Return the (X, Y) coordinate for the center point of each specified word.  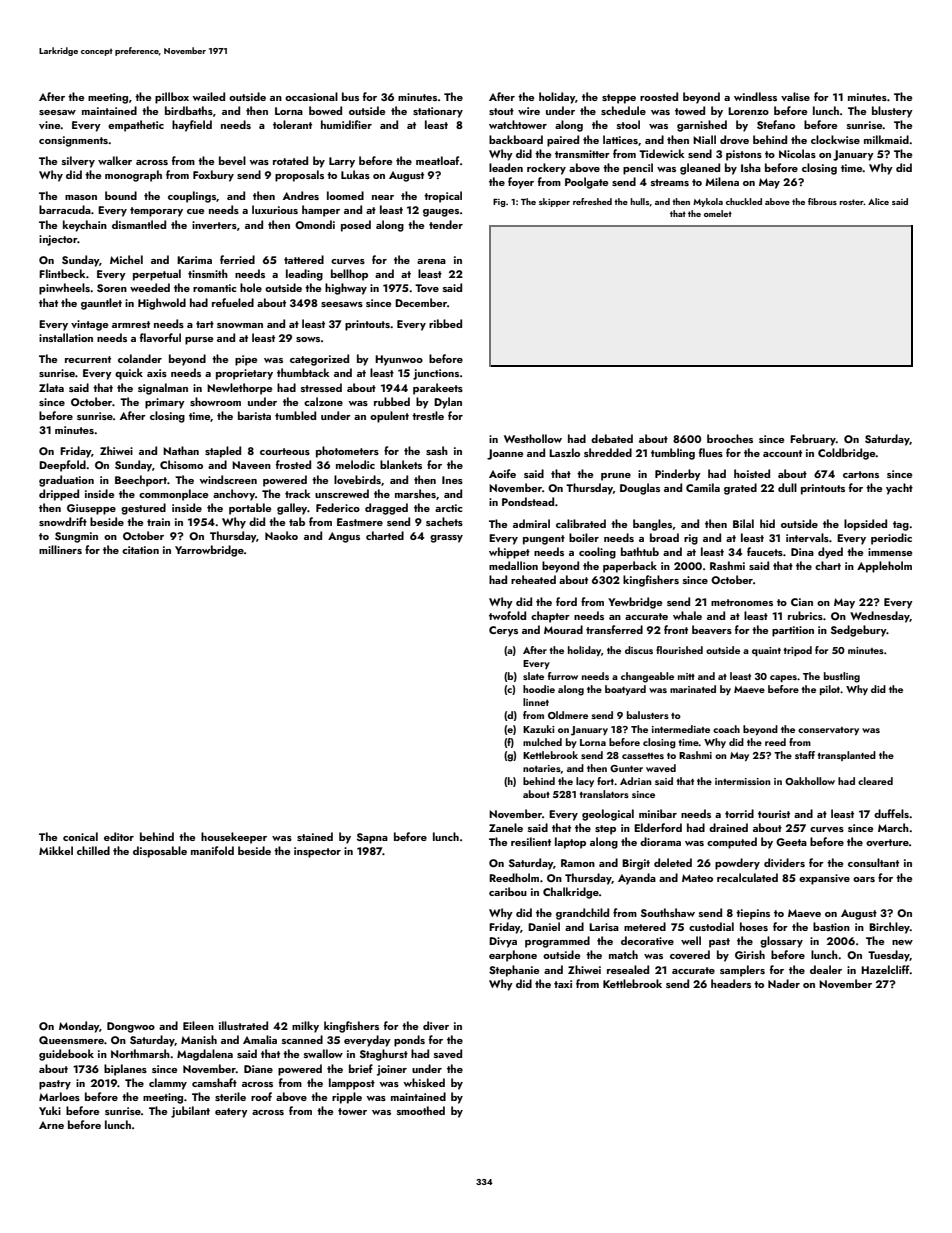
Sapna (372, 838)
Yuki (50, 1110)
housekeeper (234, 838)
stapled (223, 452)
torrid (739, 813)
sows (308, 339)
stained (315, 836)
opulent (389, 417)
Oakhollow (810, 781)
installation (66, 337)
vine (49, 125)
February (813, 440)
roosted (659, 96)
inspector (317, 852)
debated (612, 438)
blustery (892, 112)
